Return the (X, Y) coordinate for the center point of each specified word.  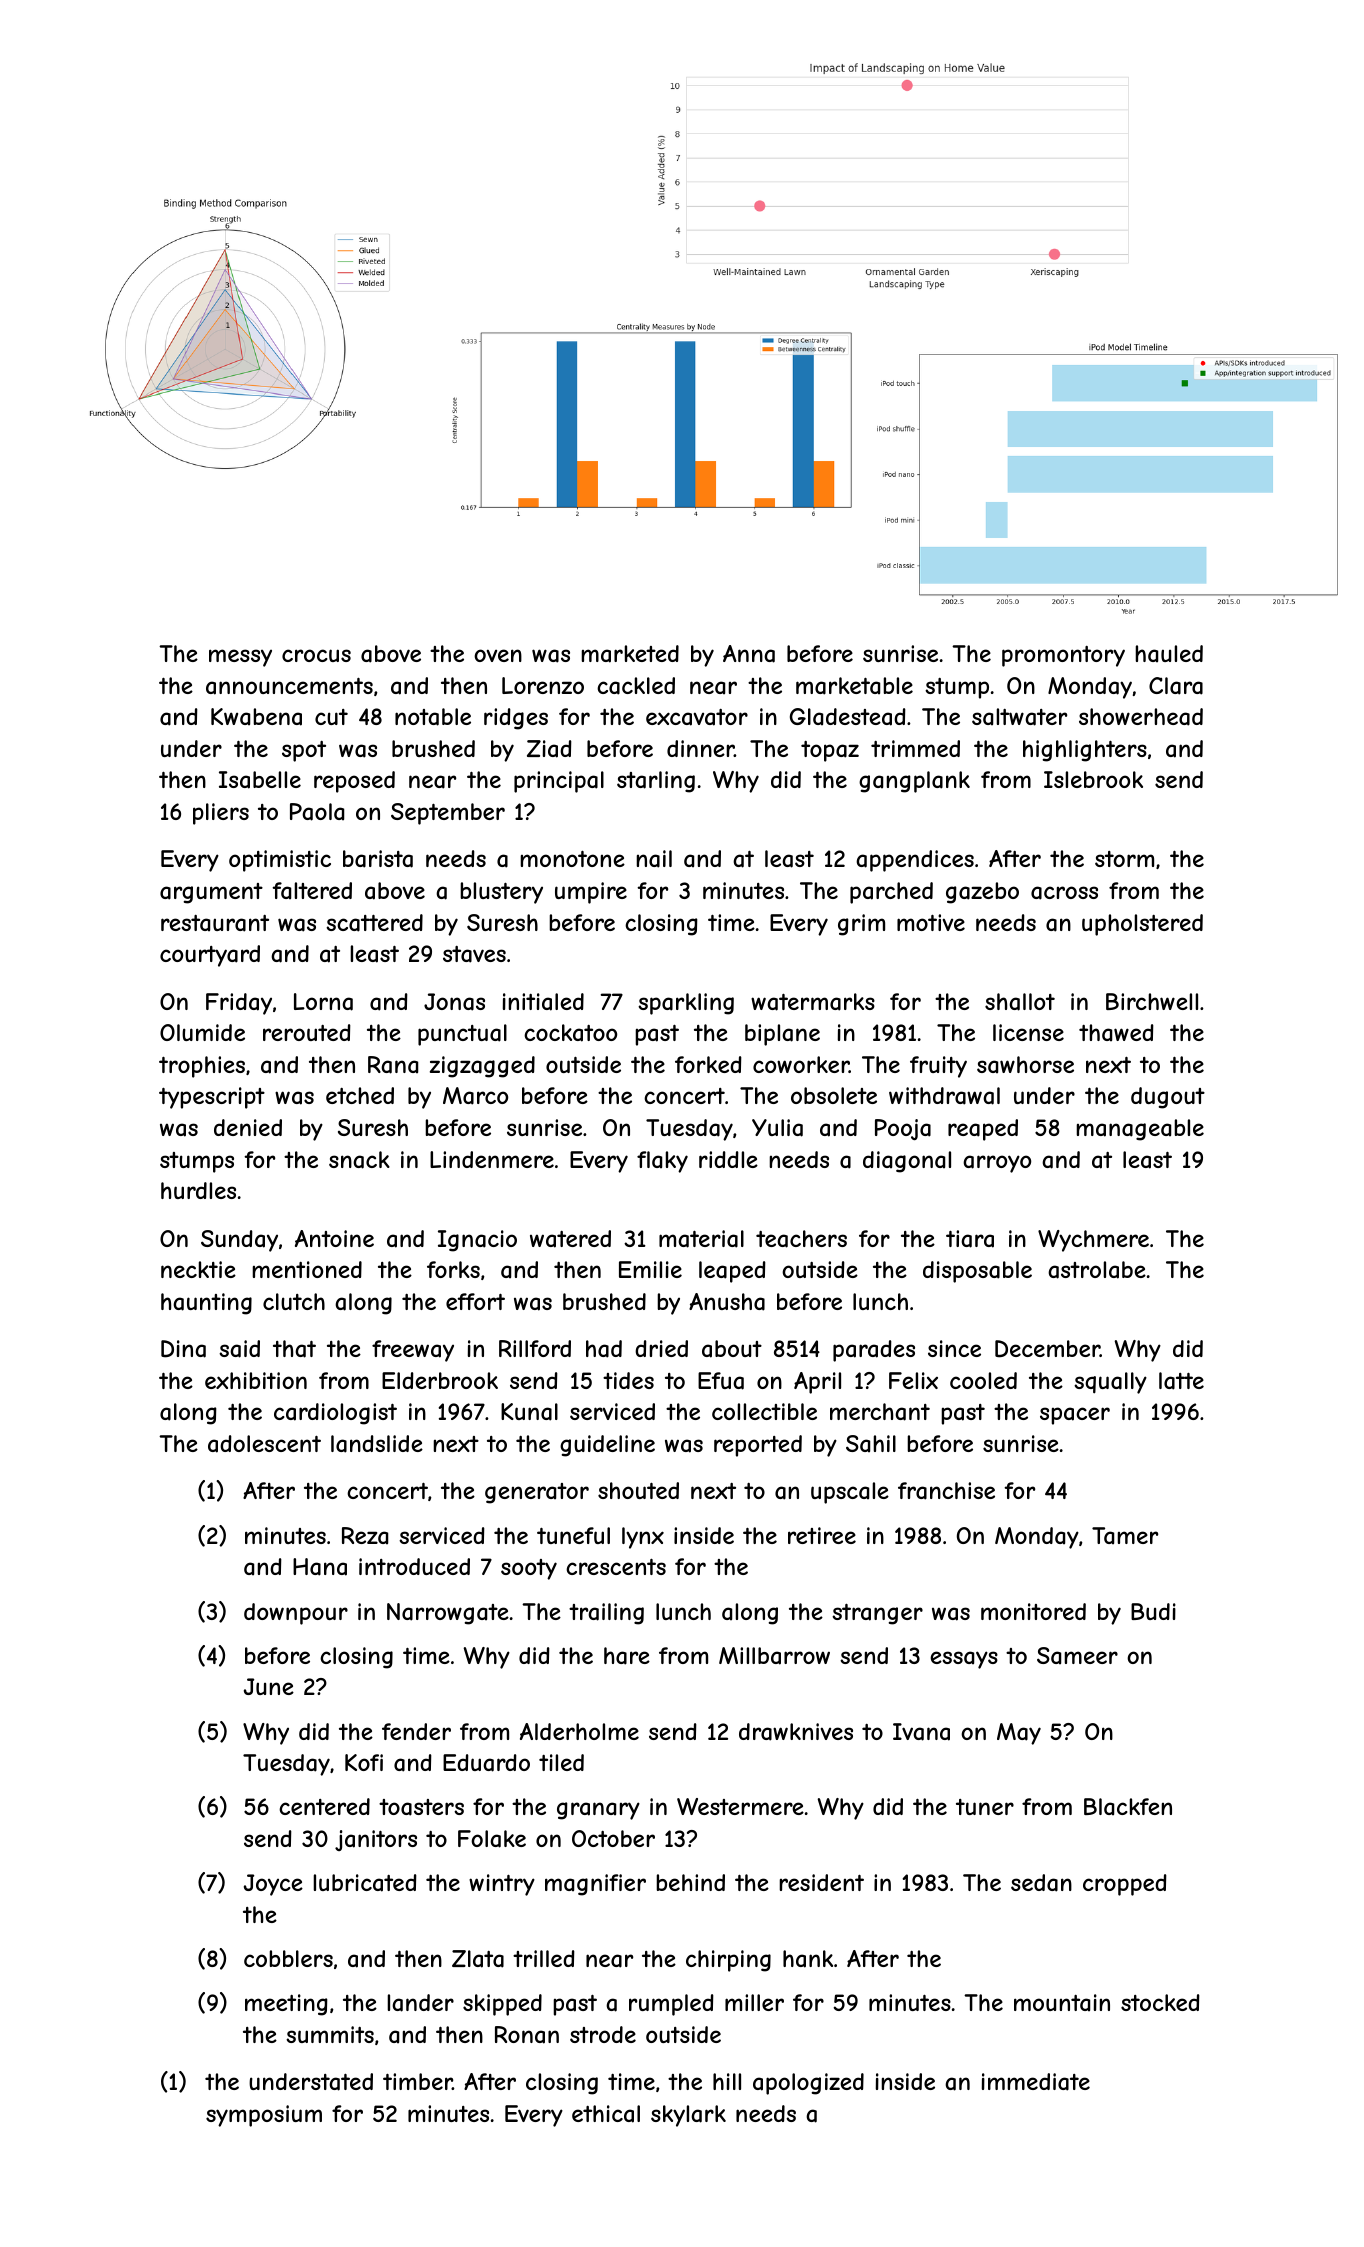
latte (1181, 1381)
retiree (822, 1535)
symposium (264, 2116)
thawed (1116, 1032)
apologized (808, 2084)
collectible (764, 1411)
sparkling (686, 1004)
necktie (198, 1269)
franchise (946, 1491)
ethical (606, 2114)
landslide (377, 1444)
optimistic (280, 861)
